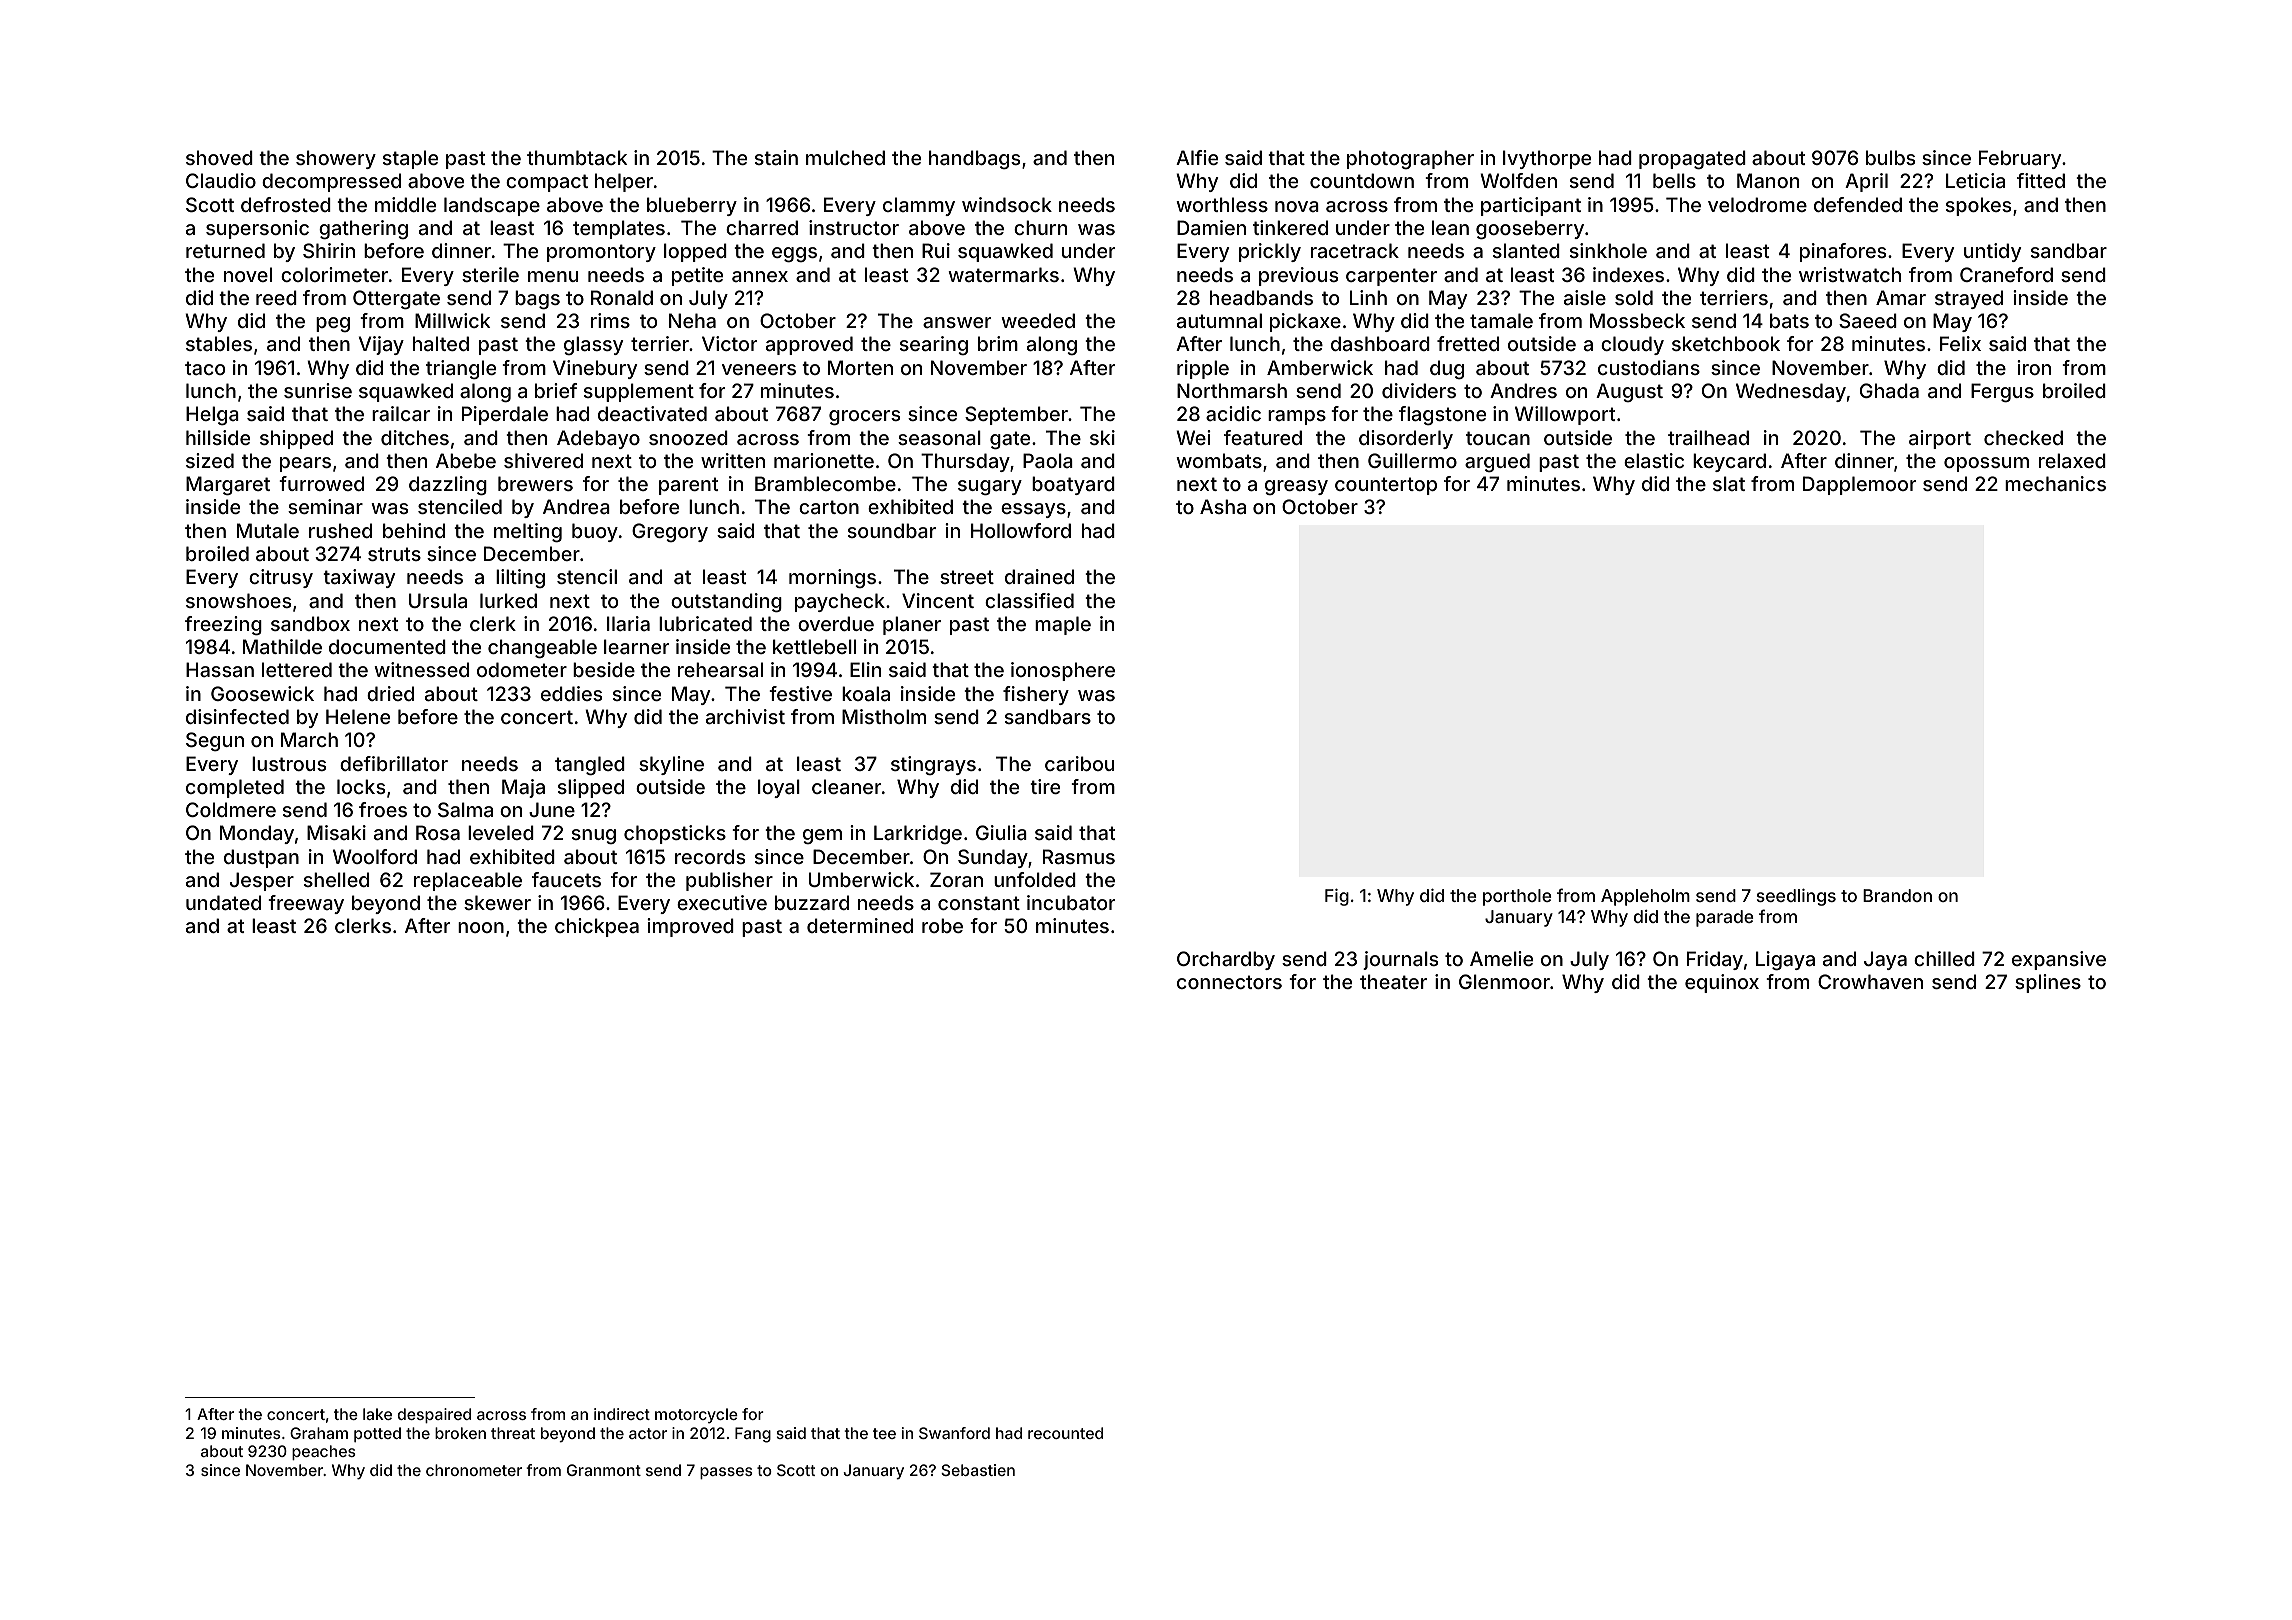 This screenshot has height=1620, width=2292. Describe the element at coordinates (434, 1415) in the screenshot. I see `despaired` at that location.
